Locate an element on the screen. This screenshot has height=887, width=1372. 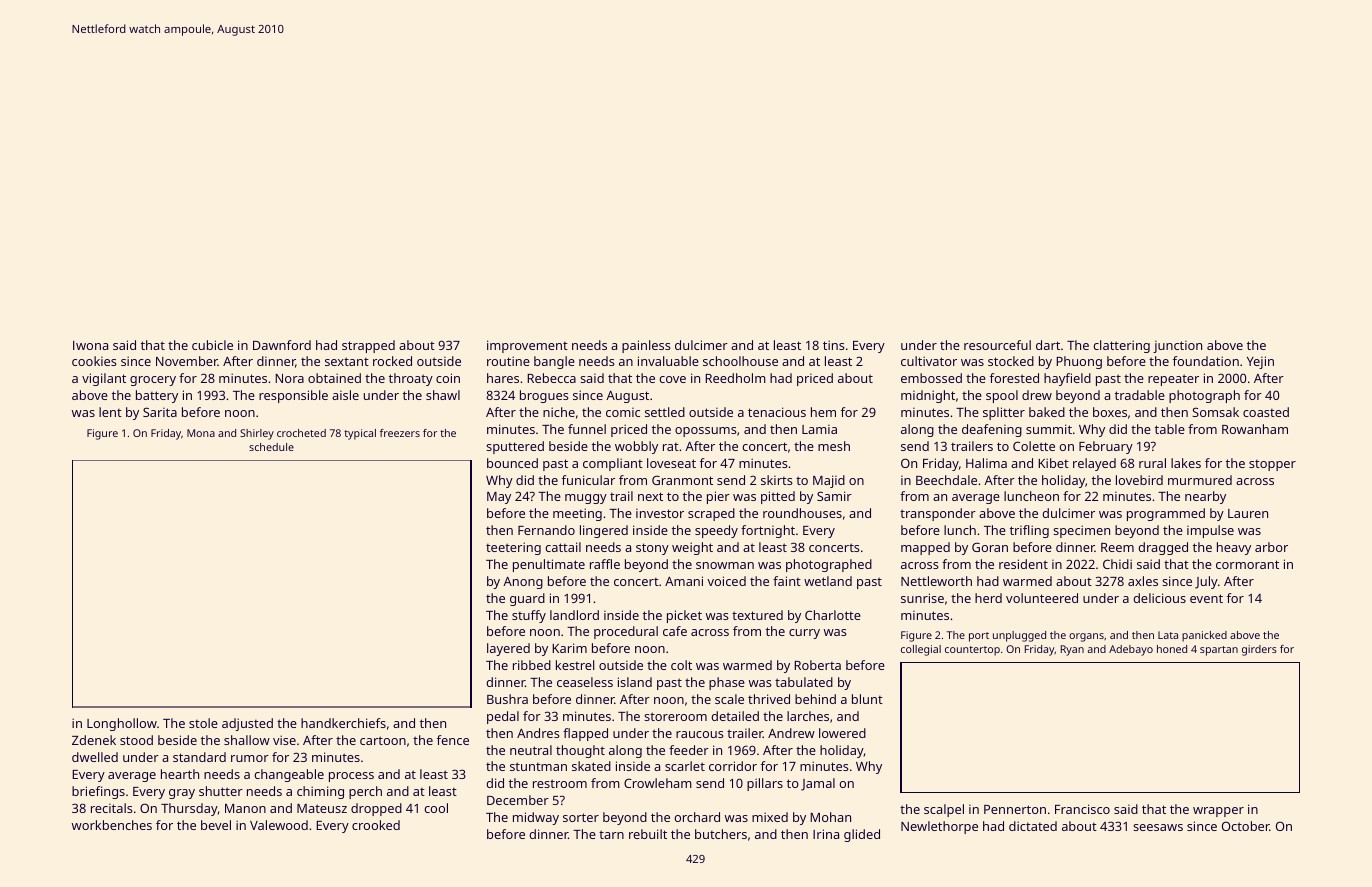
funnel is located at coordinates (587, 429).
